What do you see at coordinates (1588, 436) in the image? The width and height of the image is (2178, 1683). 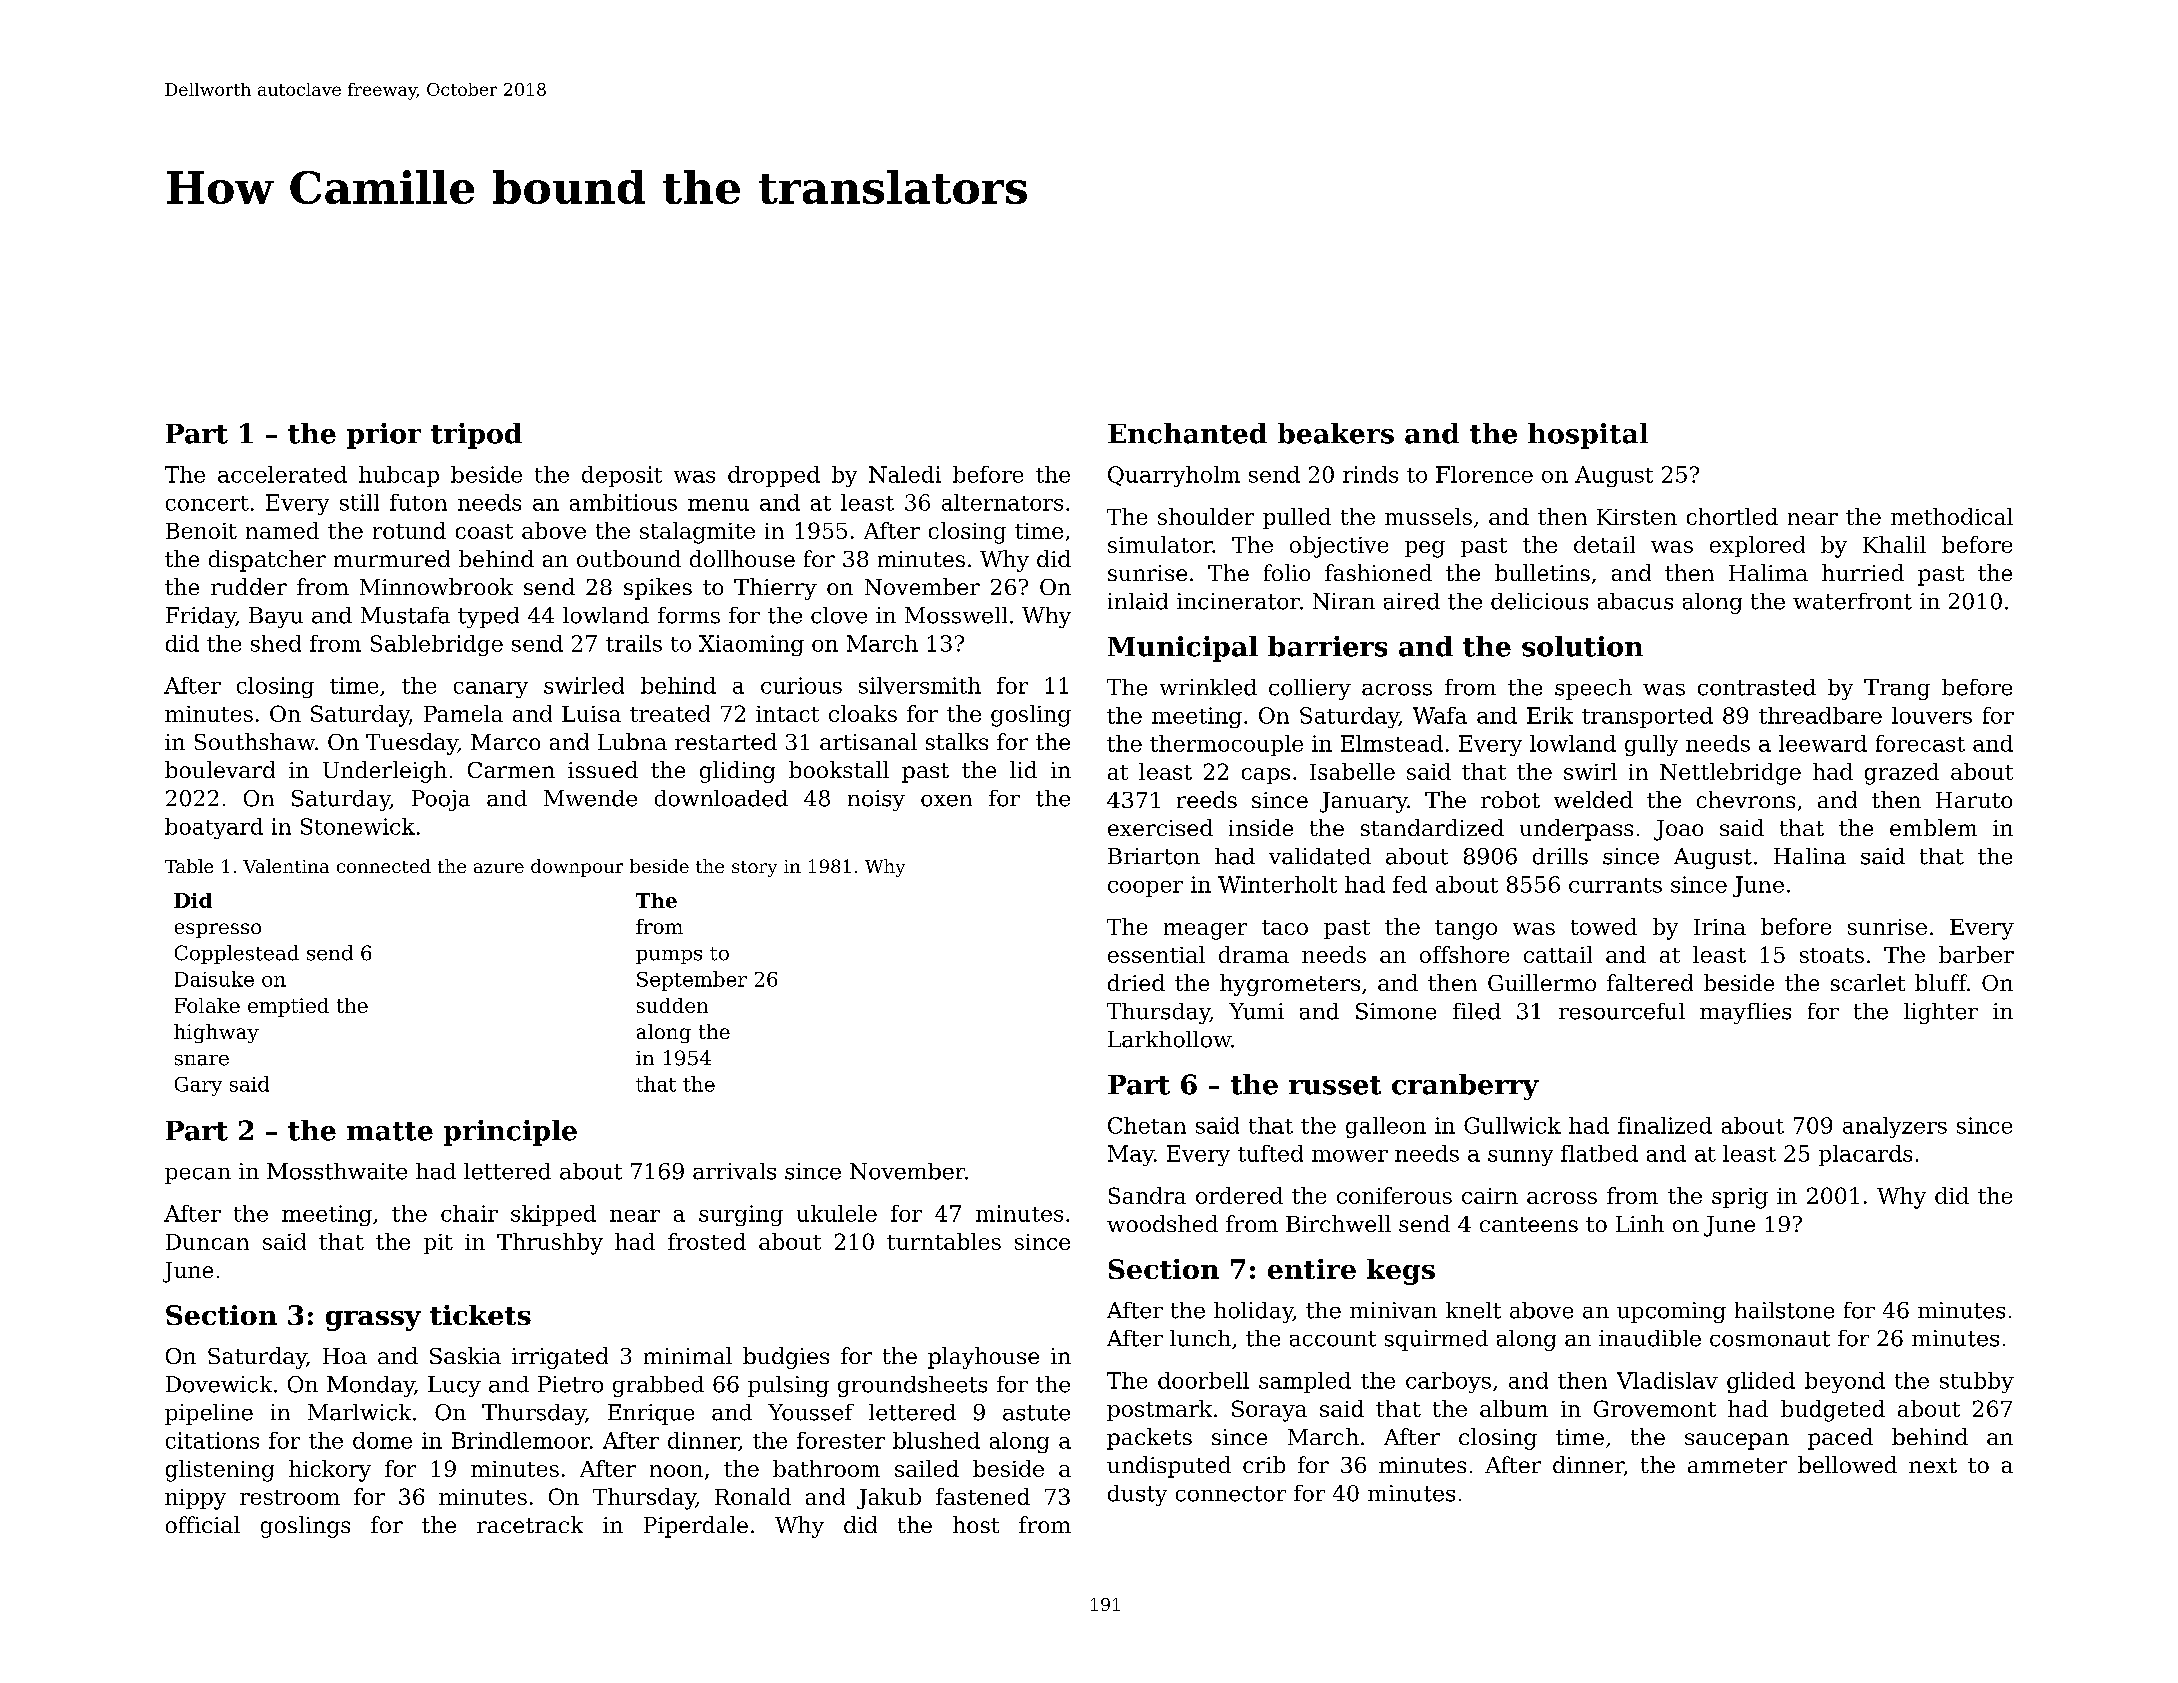 I see `hospital` at bounding box center [1588, 436].
